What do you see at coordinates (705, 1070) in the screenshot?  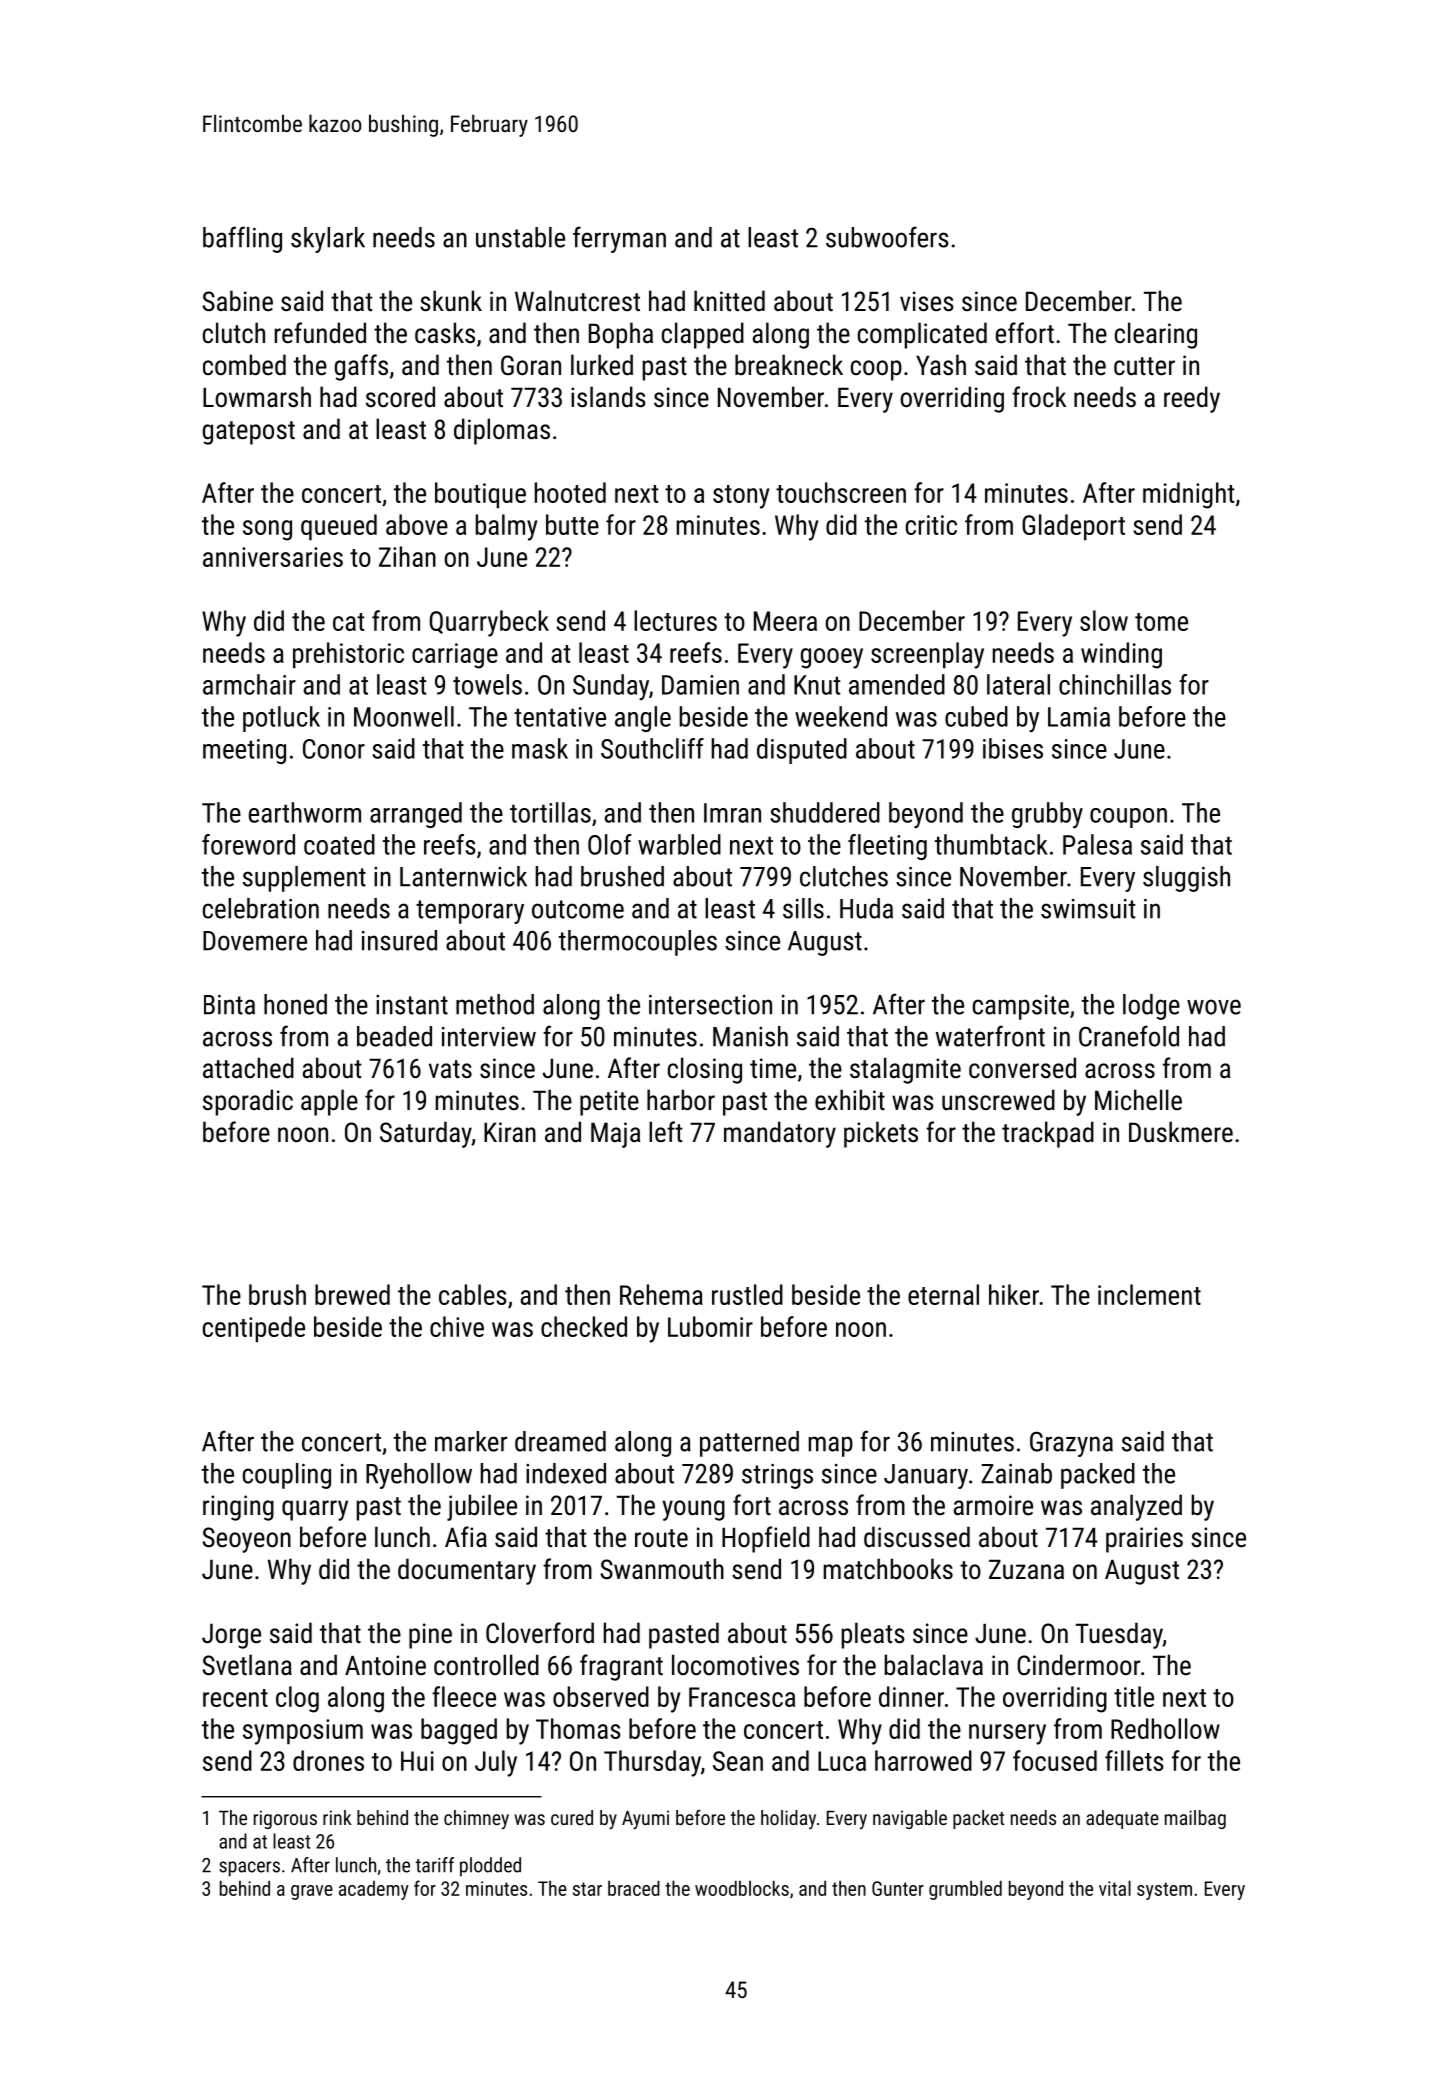 I see `closing` at bounding box center [705, 1070].
